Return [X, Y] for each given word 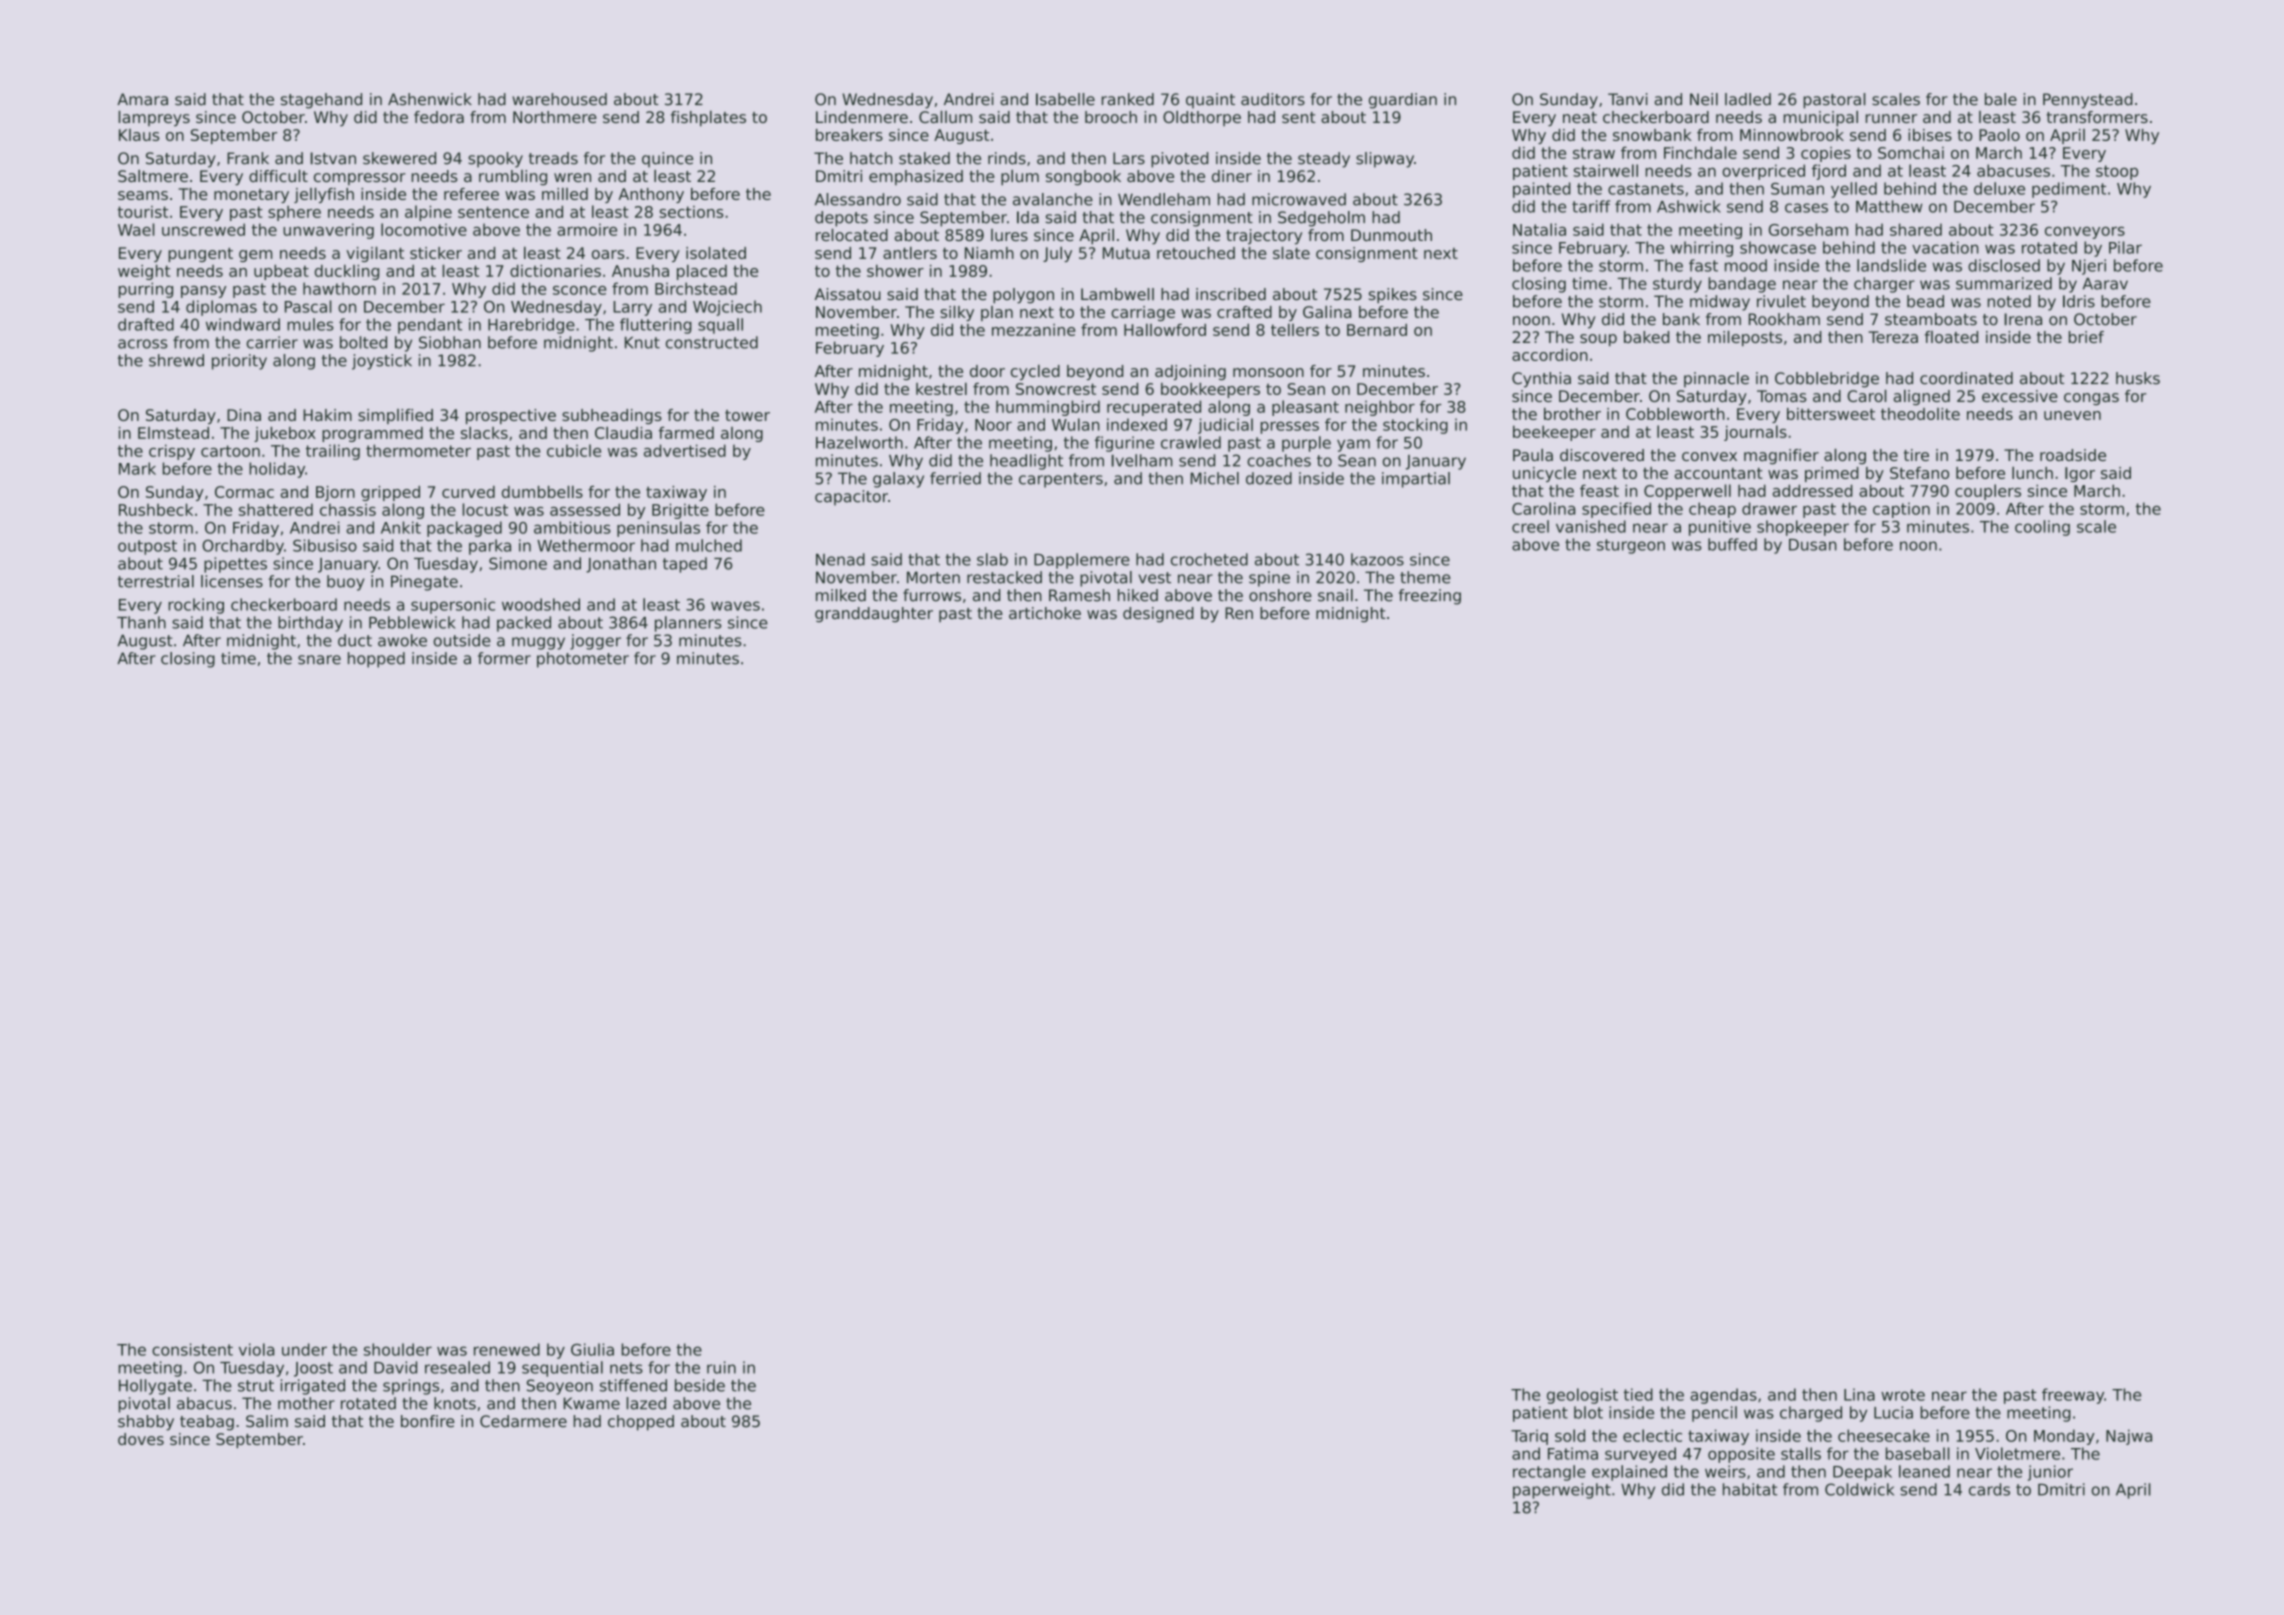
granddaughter [874, 615]
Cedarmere [523, 1421]
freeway [2073, 1396]
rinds [1007, 158]
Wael [136, 229]
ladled [1748, 99]
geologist [1582, 1396]
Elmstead [173, 433]
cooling [2042, 528]
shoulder [398, 1349]
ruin [721, 1367]
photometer [583, 660]
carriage [1143, 313]
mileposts [1745, 338]
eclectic [1652, 1435]
